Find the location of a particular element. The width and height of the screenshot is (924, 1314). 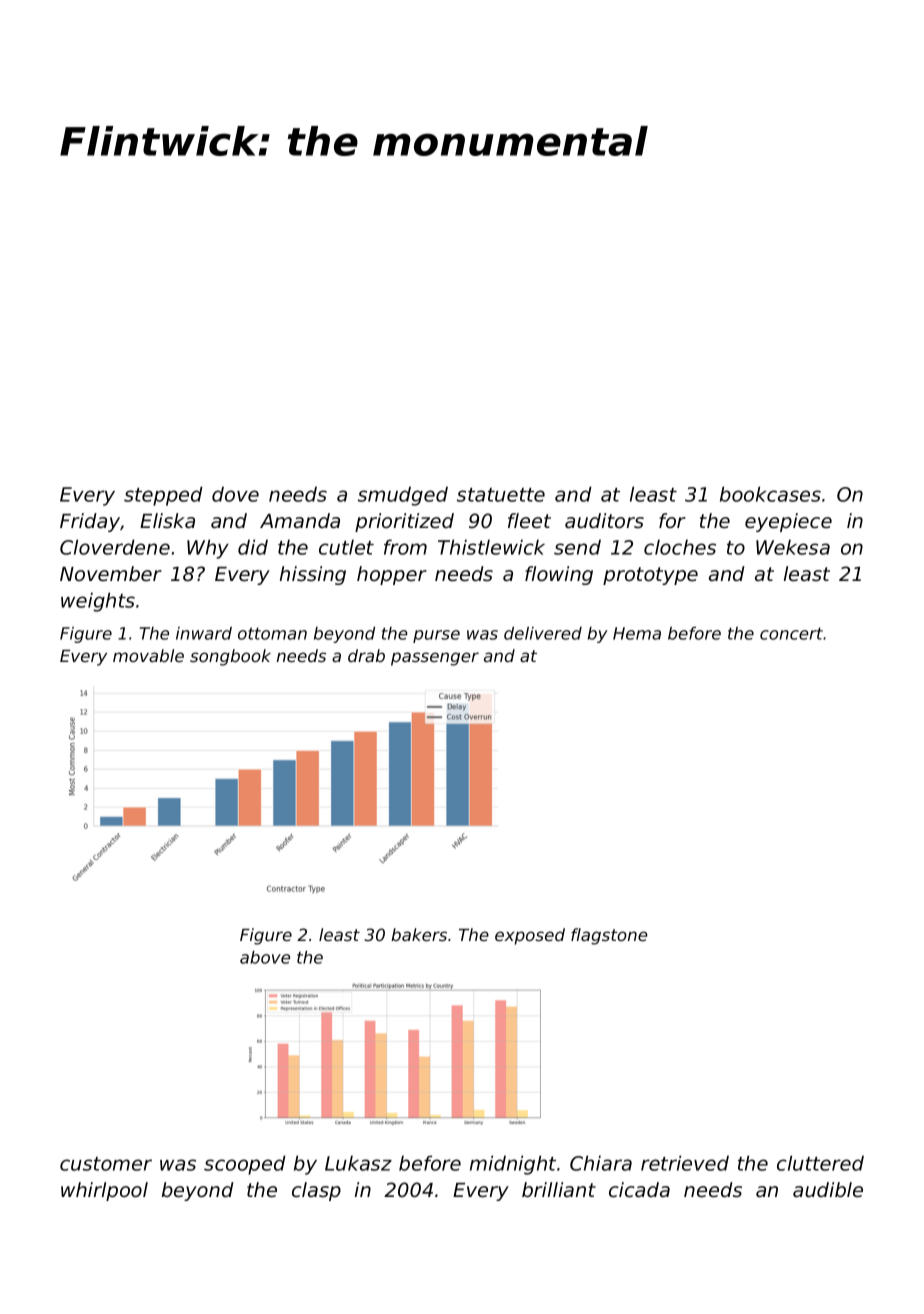

flagstone is located at coordinates (609, 936).
